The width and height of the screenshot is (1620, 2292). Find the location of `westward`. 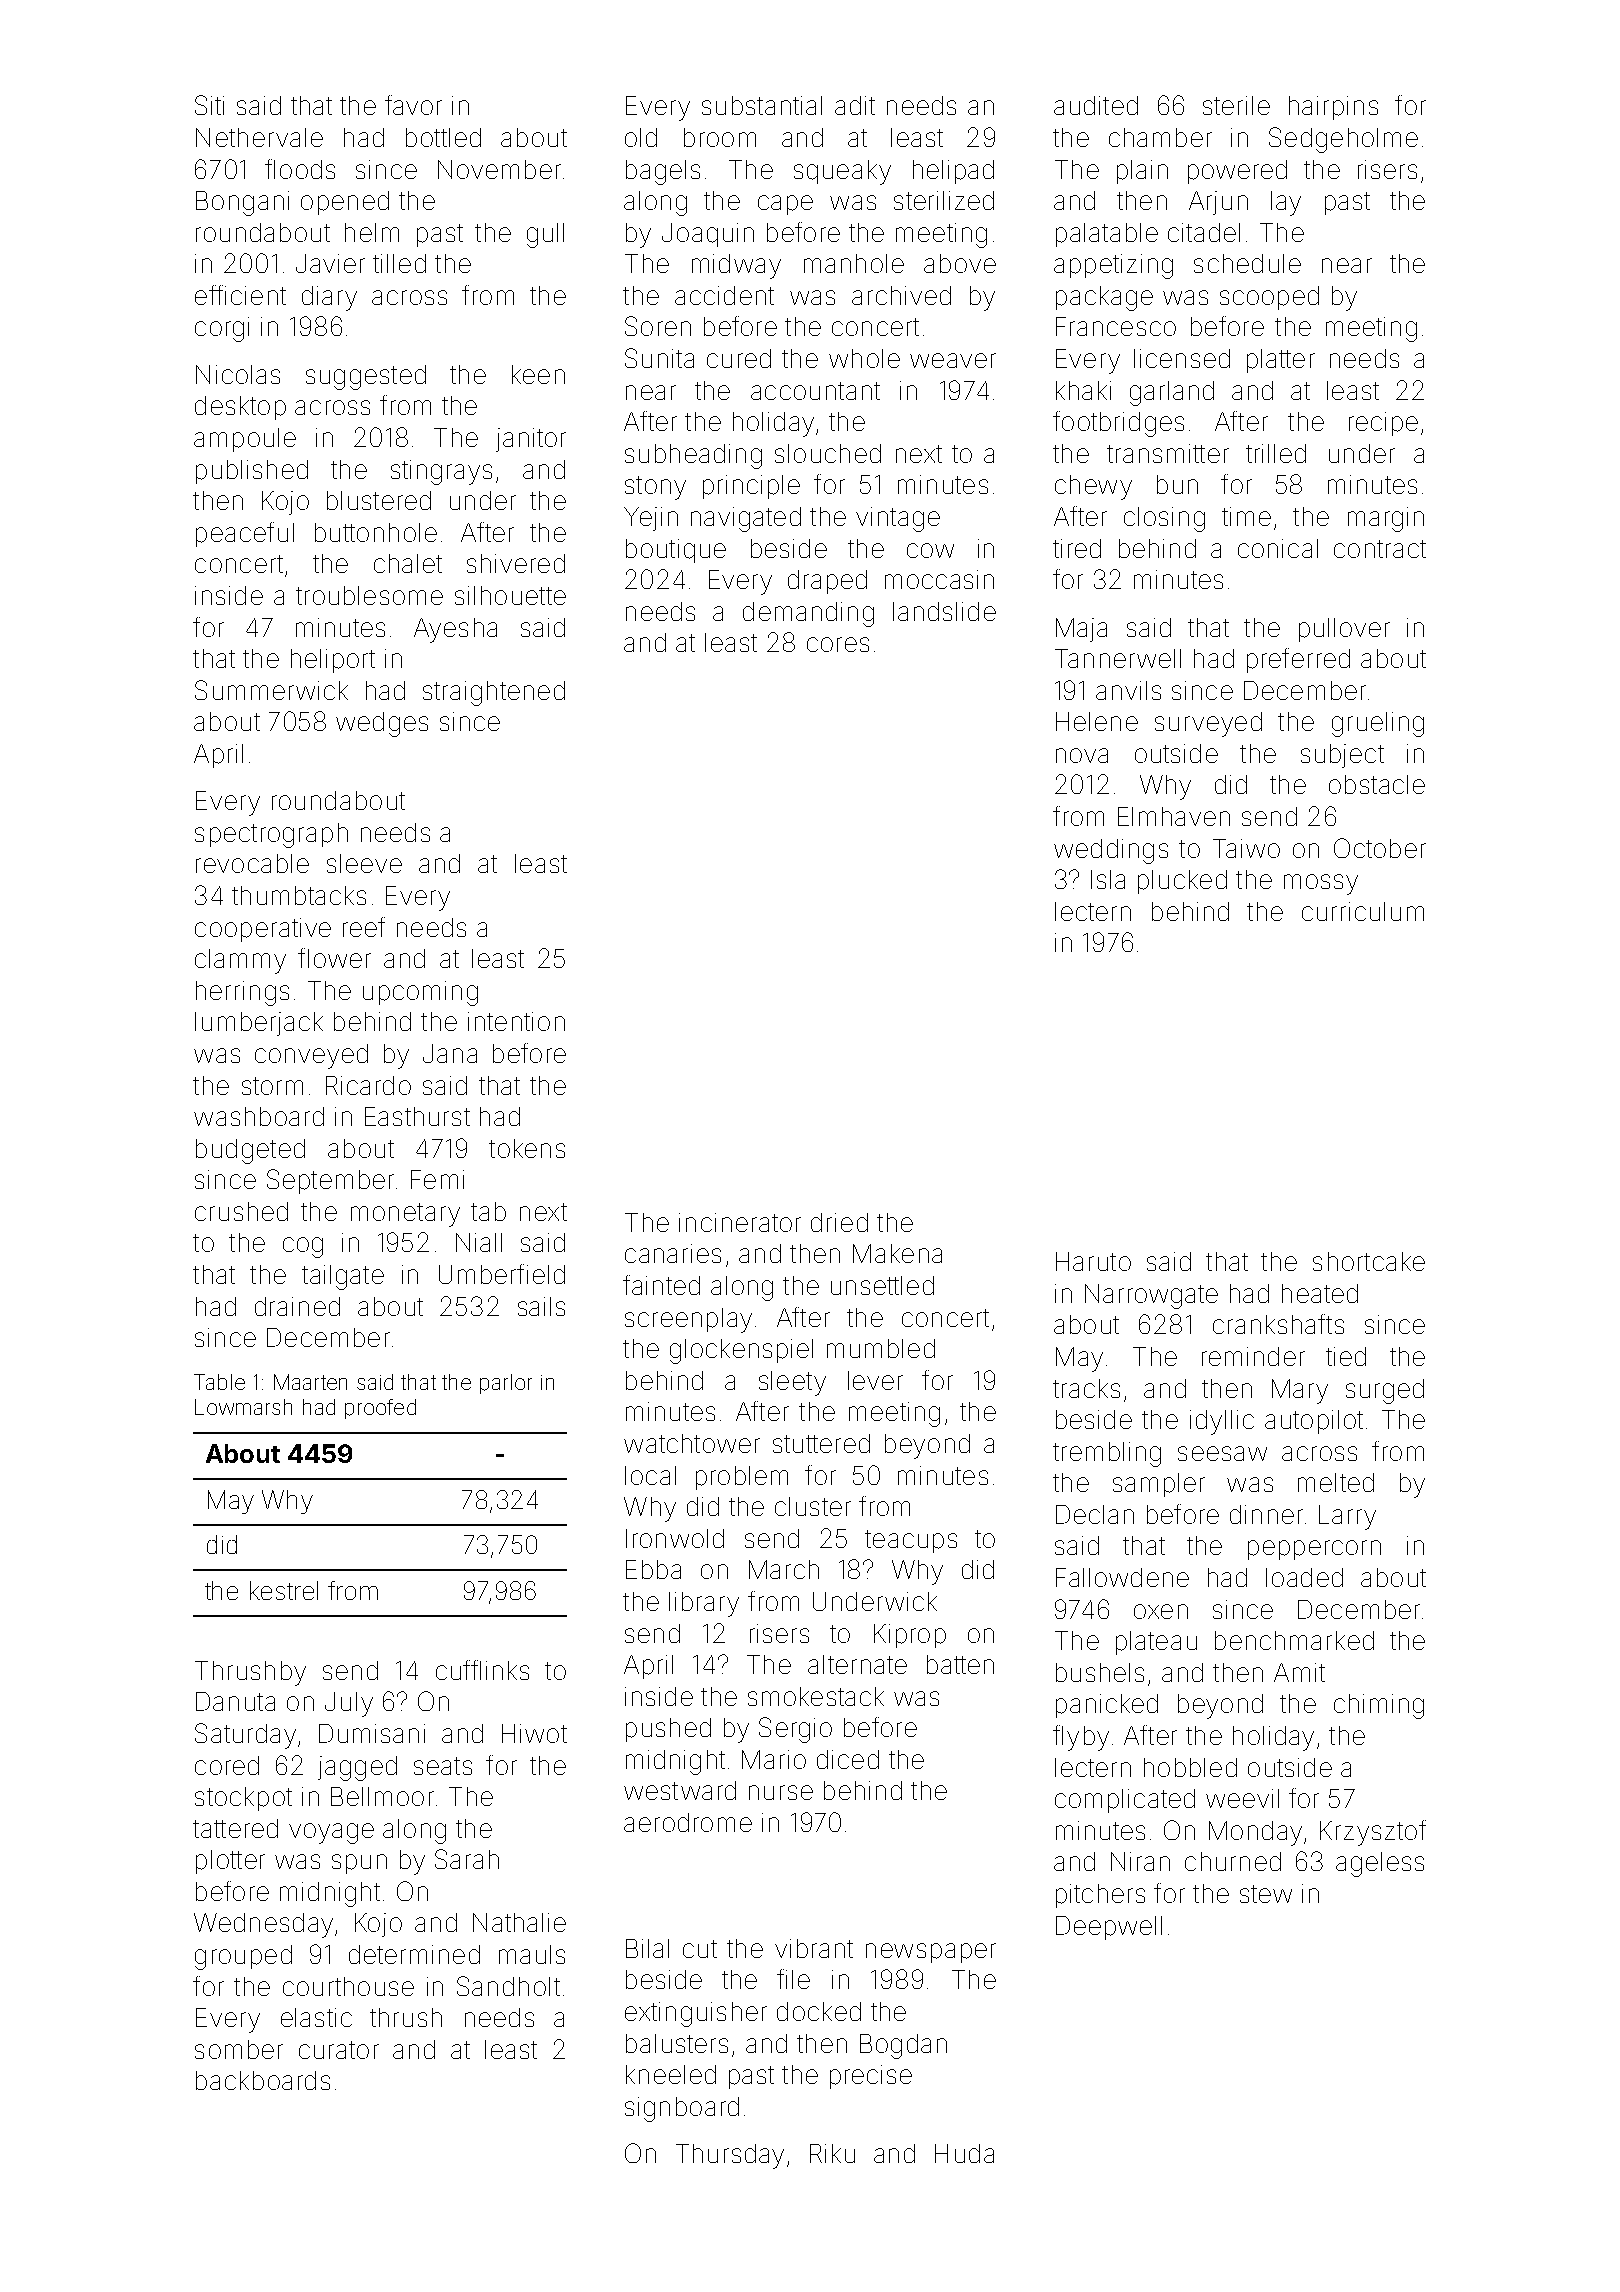

westward is located at coordinates (680, 1790).
